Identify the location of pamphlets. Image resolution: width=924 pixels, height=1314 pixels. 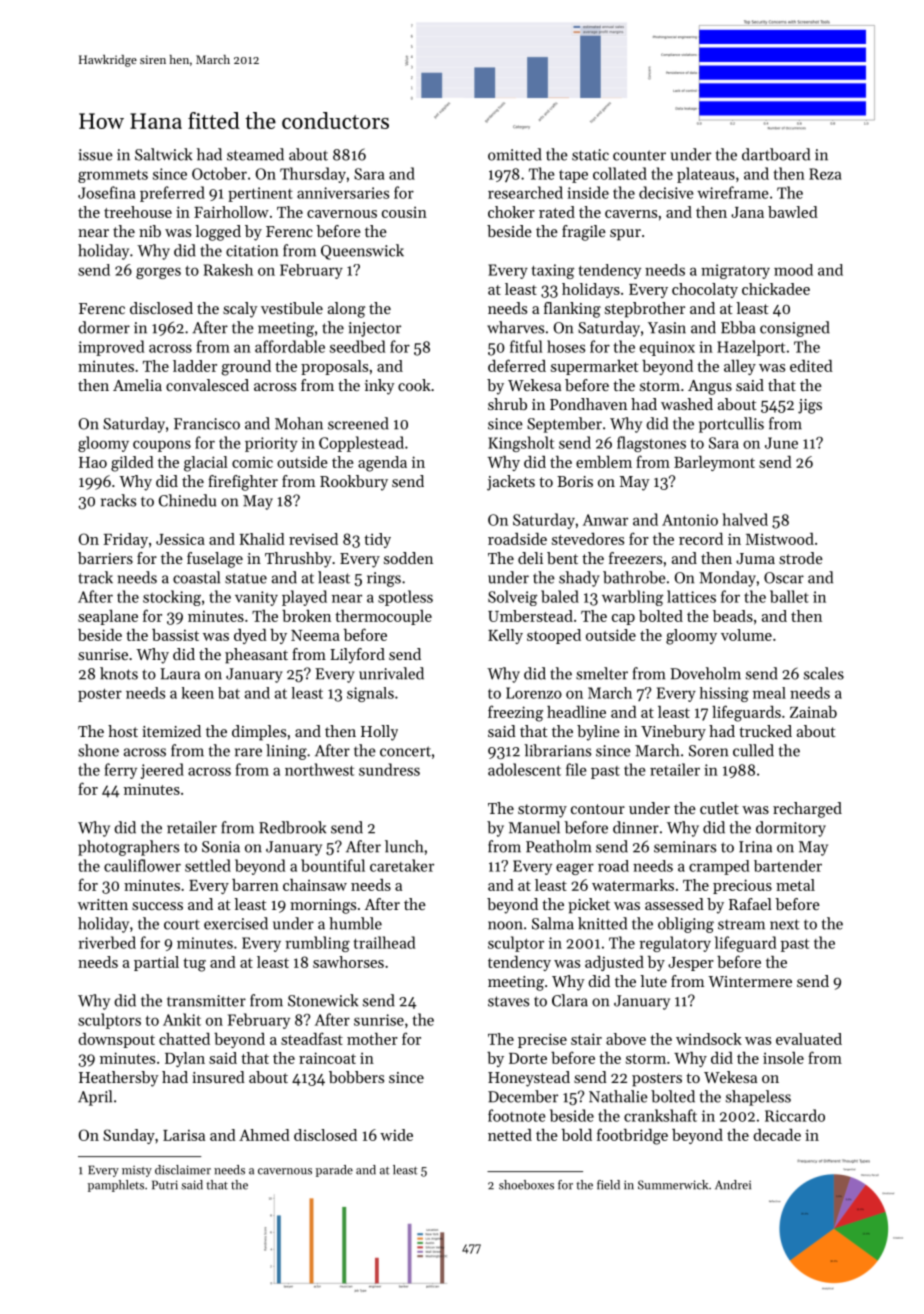
(116, 1186).
